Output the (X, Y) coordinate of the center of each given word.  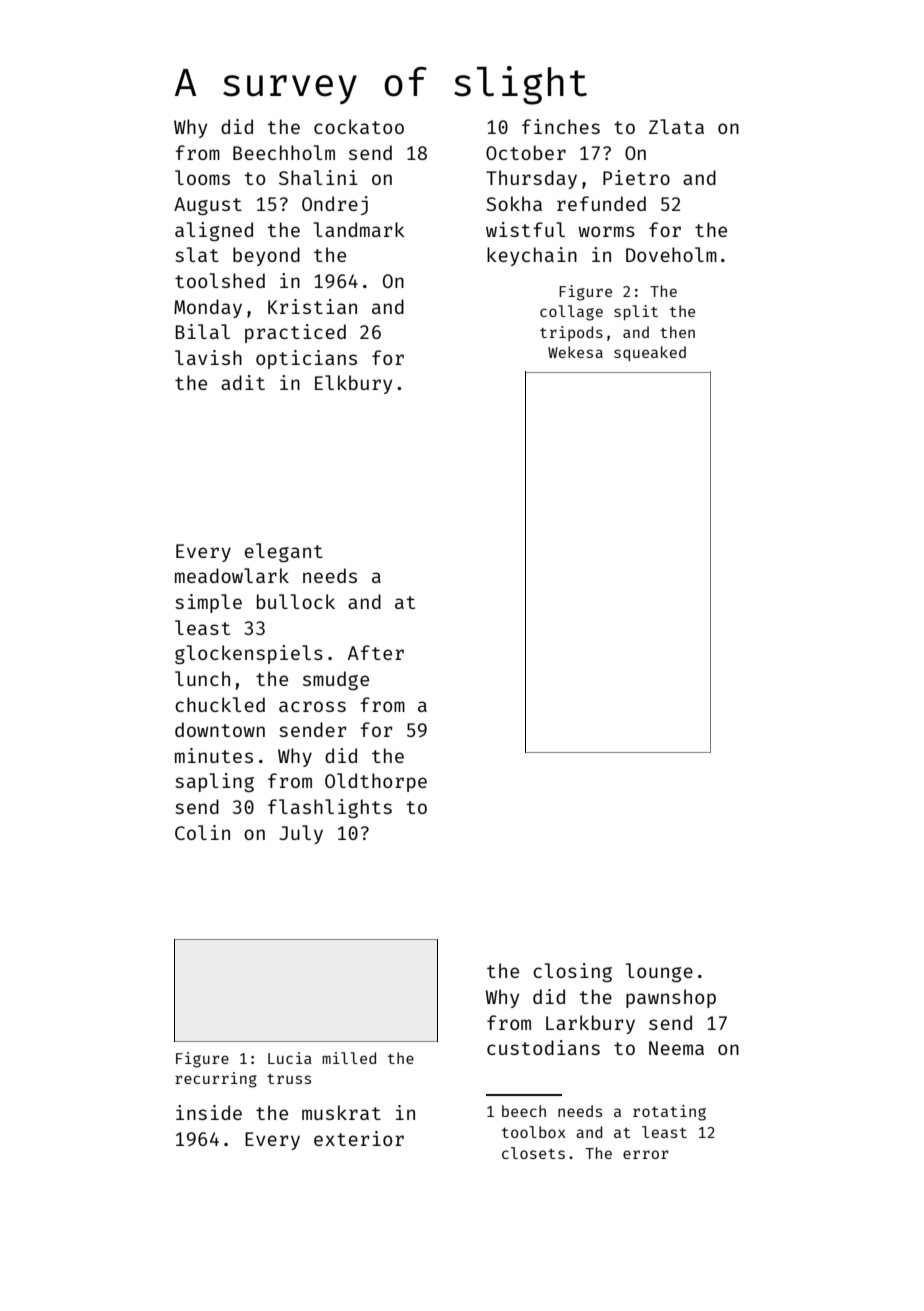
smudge (336, 680)
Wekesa (575, 352)
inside (209, 1112)
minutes (214, 755)
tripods (571, 333)
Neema (676, 1048)
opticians (306, 359)
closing (572, 972)
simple (208, 603)
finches (561, 126)
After (376, 652)
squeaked (650, 353)
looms (202, 177)
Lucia (290, 1058)
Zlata (676, 126)
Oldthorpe (376, 782)
